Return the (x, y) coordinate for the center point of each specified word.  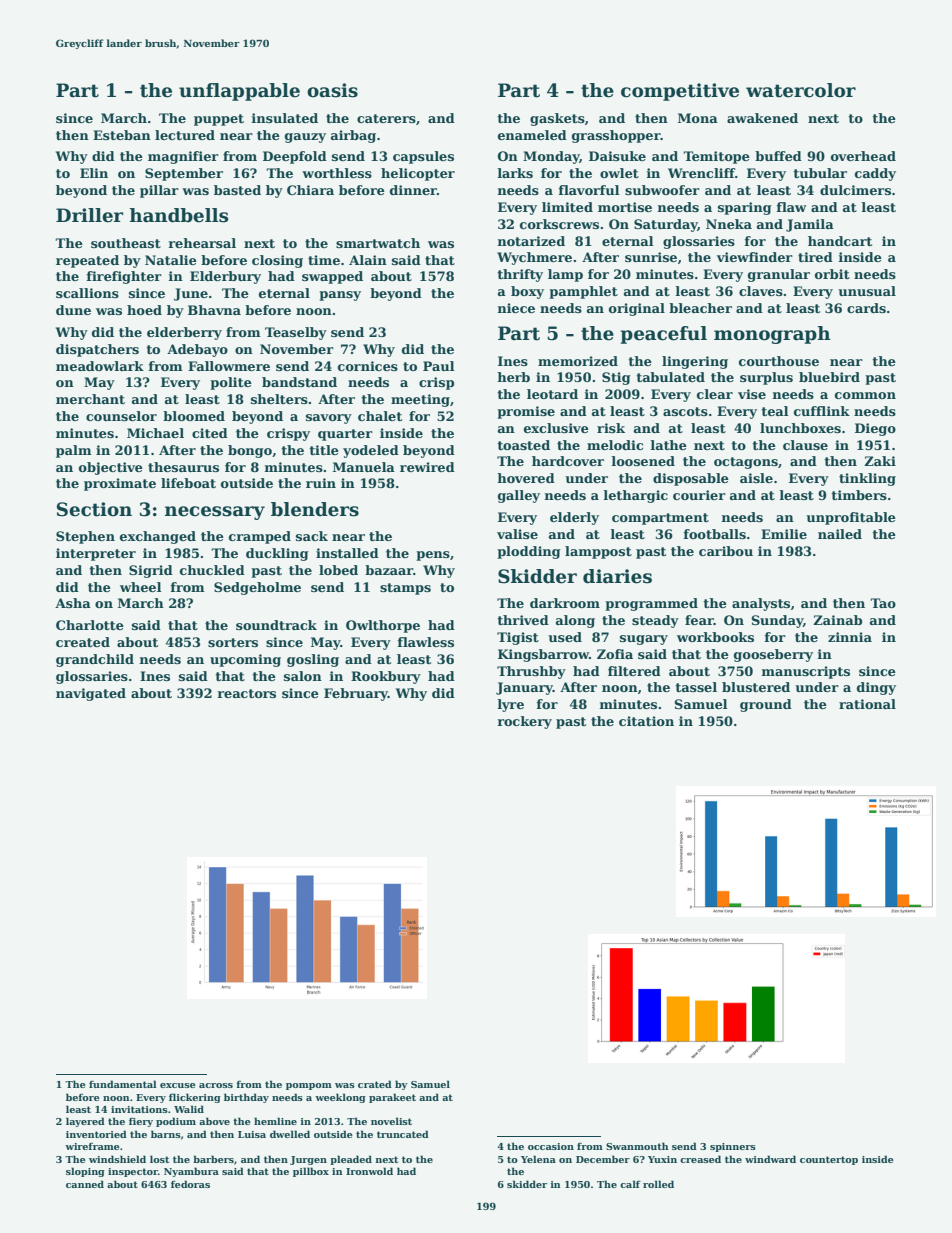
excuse (177, 1085)
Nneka (729, 224)
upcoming (245, 660)
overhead (863, 156)
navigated (91, 694)
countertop (829, 1160)
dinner (413, 190)
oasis (332, 90)
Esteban (122, 135)
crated (375, 1084)
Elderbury (225, 277)
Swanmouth (637, 1146)
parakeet (392, 1098)
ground (766, 705)
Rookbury (386, 677)
